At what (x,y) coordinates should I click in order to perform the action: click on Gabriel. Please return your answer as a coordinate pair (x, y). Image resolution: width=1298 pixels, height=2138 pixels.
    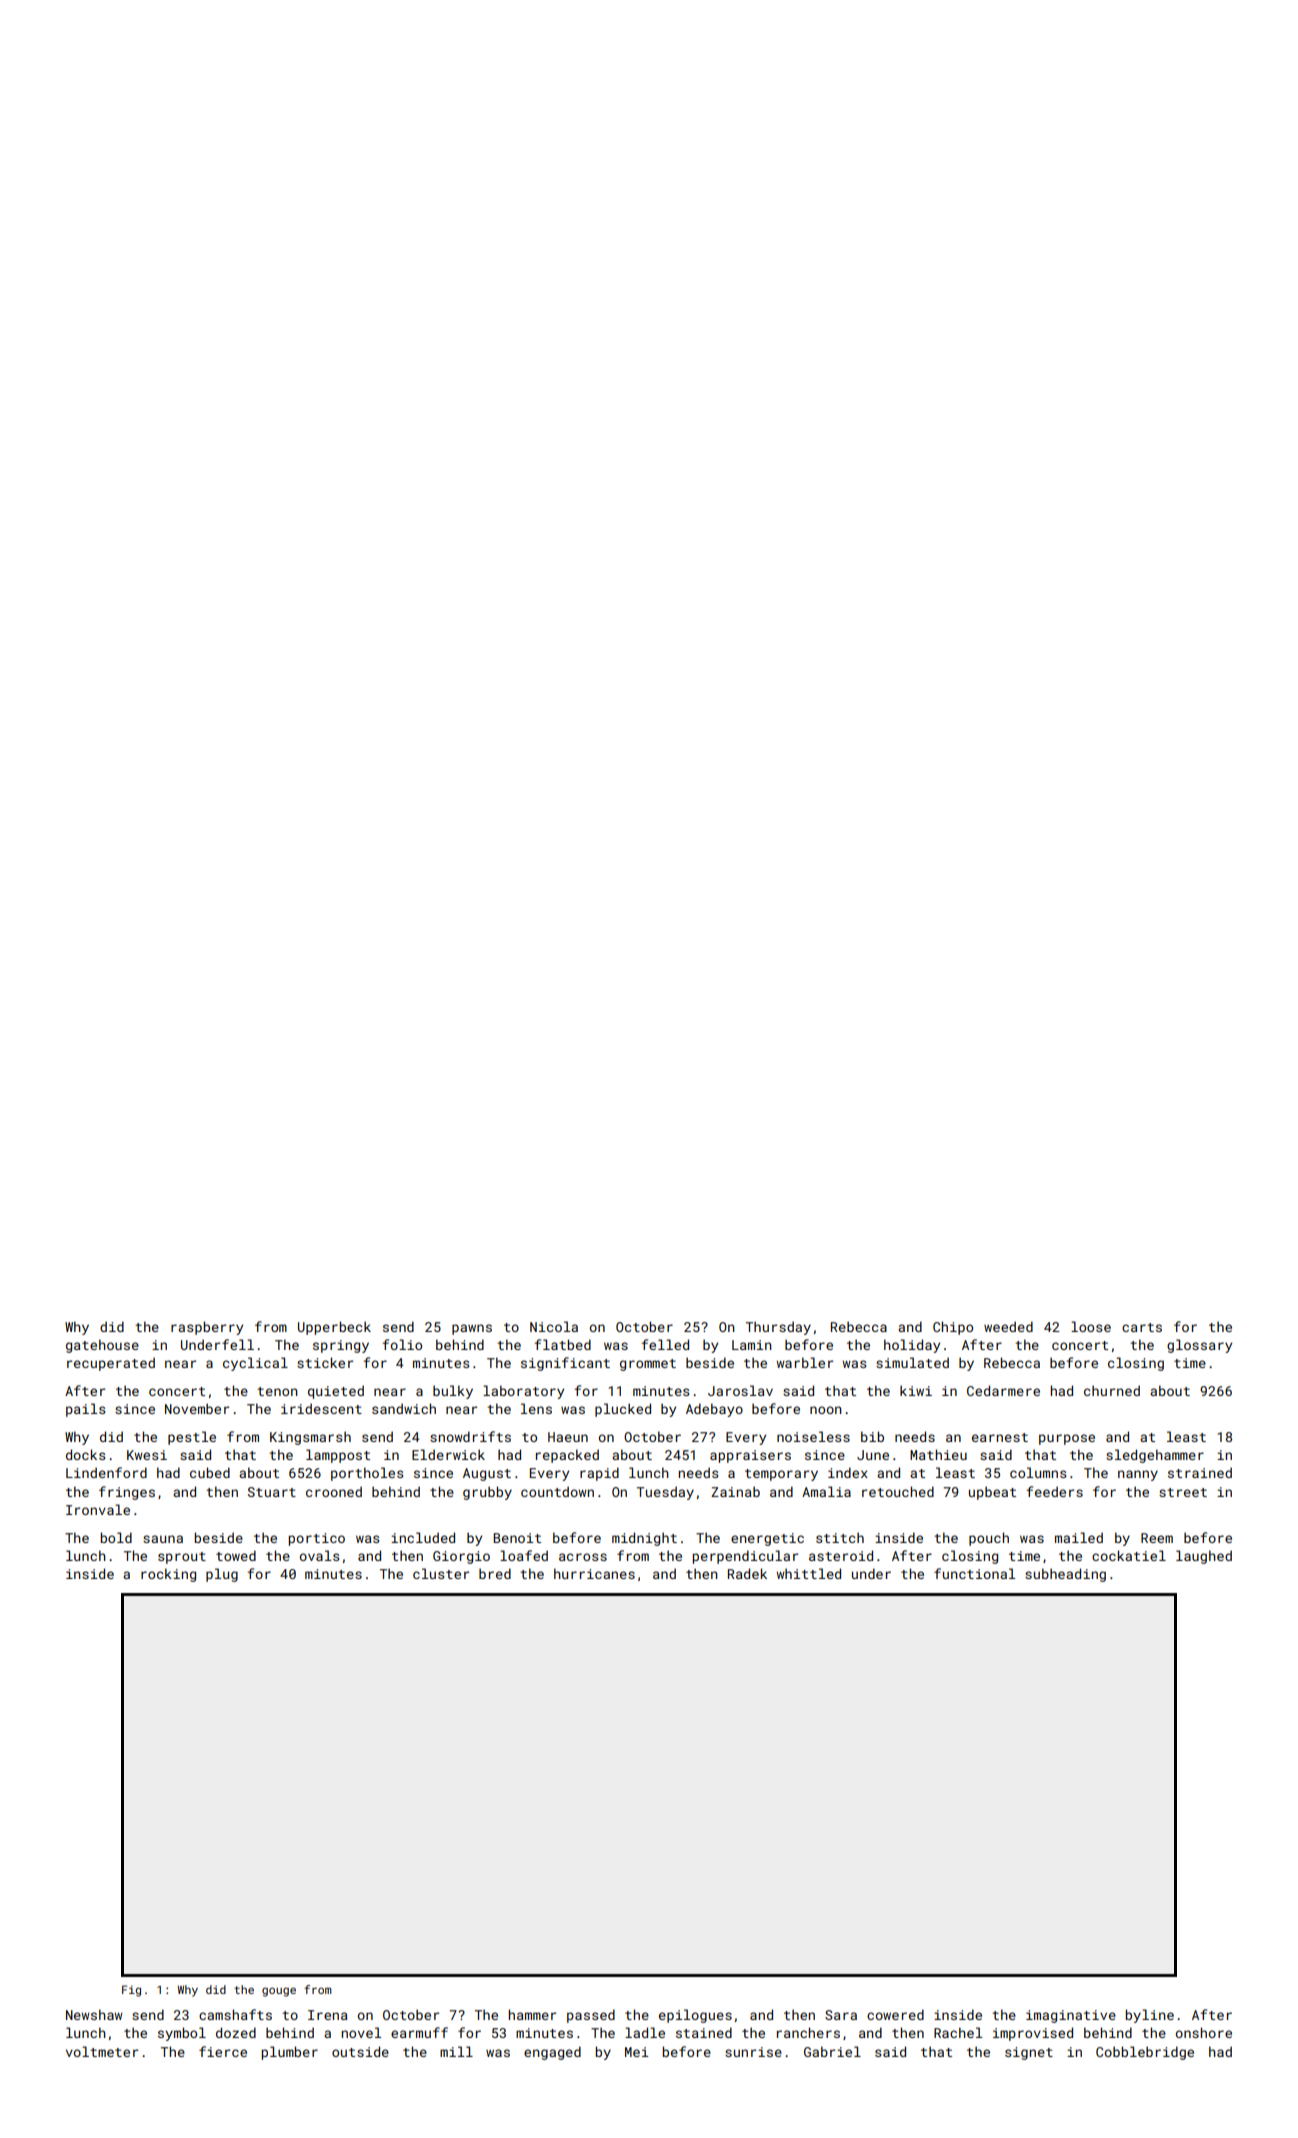
    Looking at the image, I should click on (832, 2051).
